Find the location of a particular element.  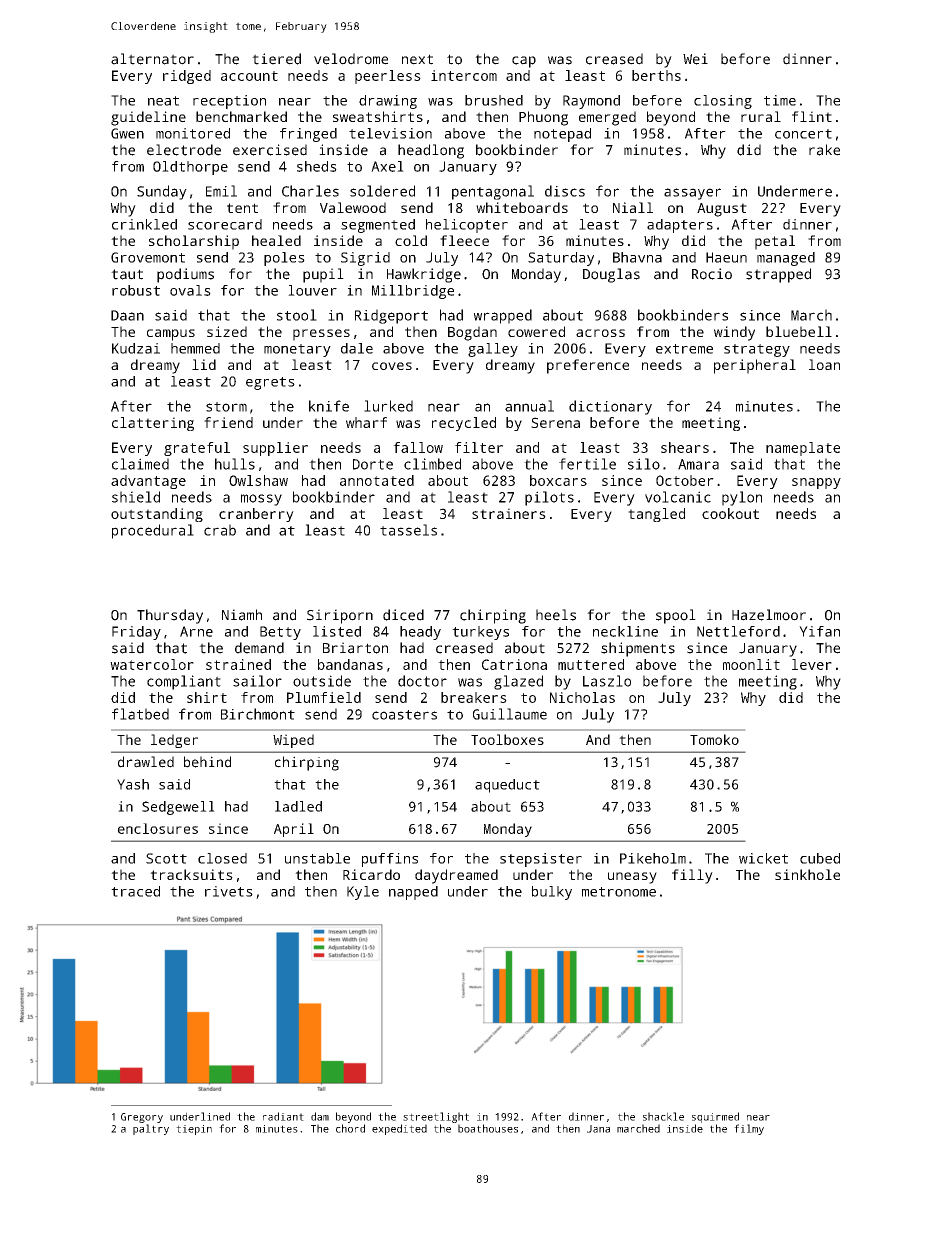

Phuong is located at coordinates (543, 118).
